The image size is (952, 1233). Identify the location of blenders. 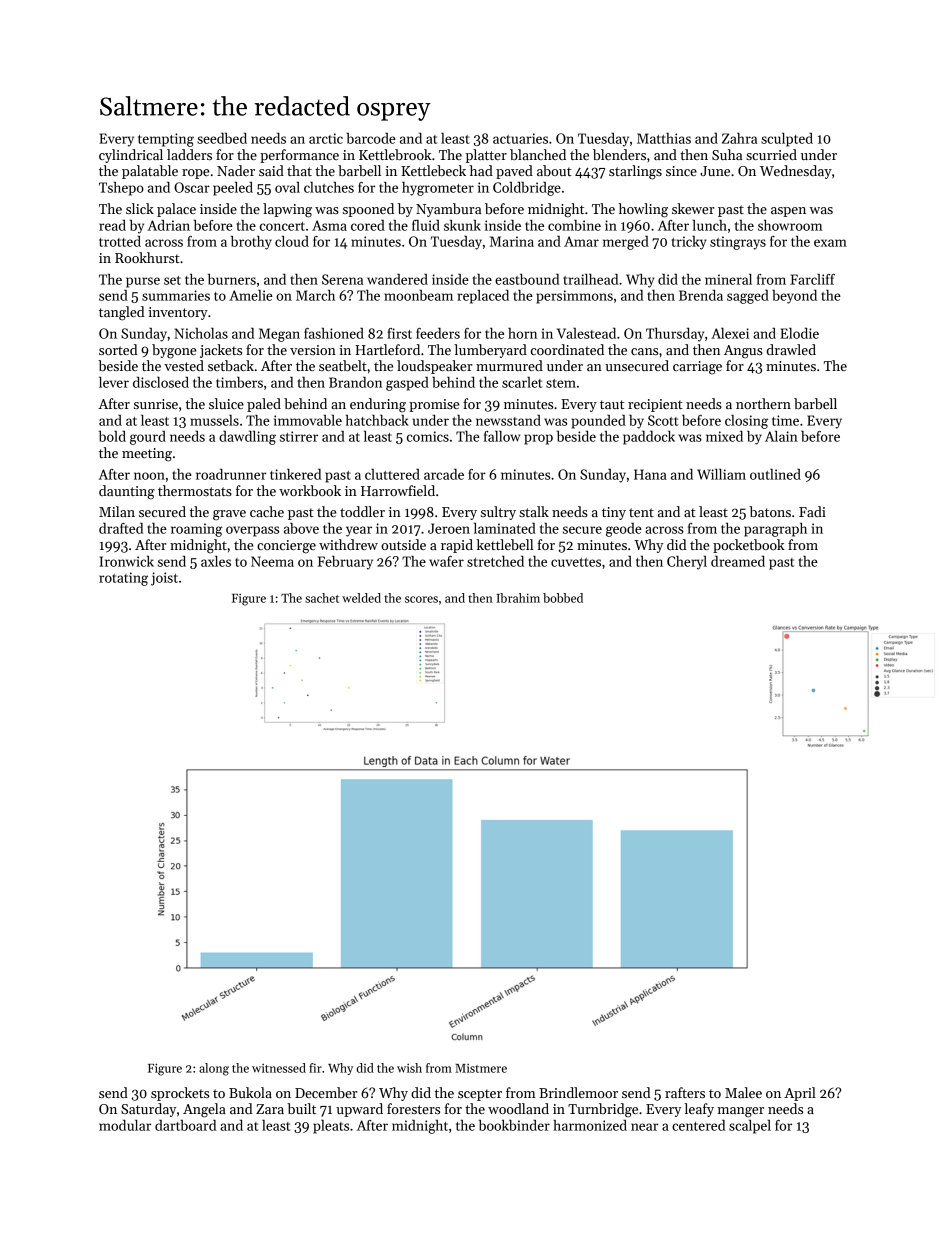
(619, 154).
